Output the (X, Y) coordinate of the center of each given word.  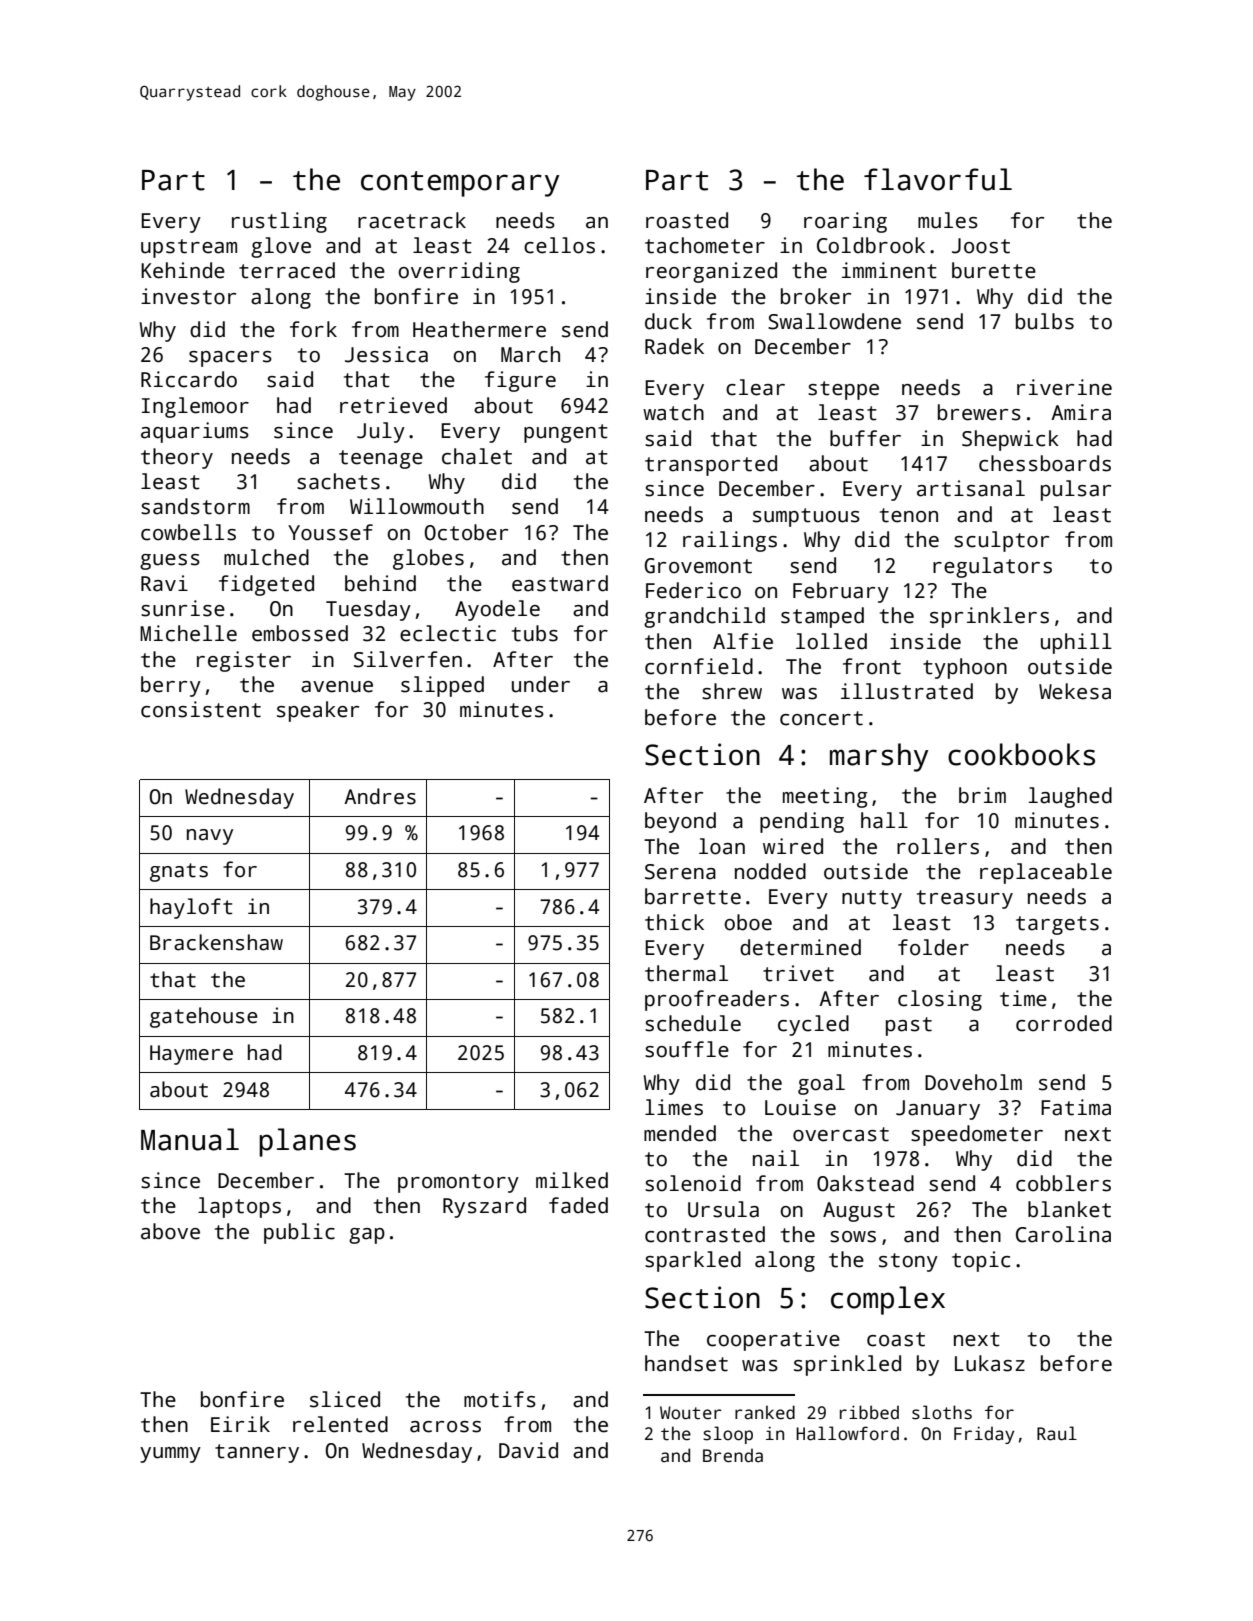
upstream (189, 248)
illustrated (907, 691)
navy (210, 837)
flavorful (938, 179)
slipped (442, 686)
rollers (938, 846)
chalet (477, 456)
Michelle (188, 633)
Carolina (1063, 1234)
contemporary (460, 184)
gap (367, 1236)
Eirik (240, 1424)
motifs (500, 1399)
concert (821, 718)
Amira (1081, 412)
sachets (338, 481)
